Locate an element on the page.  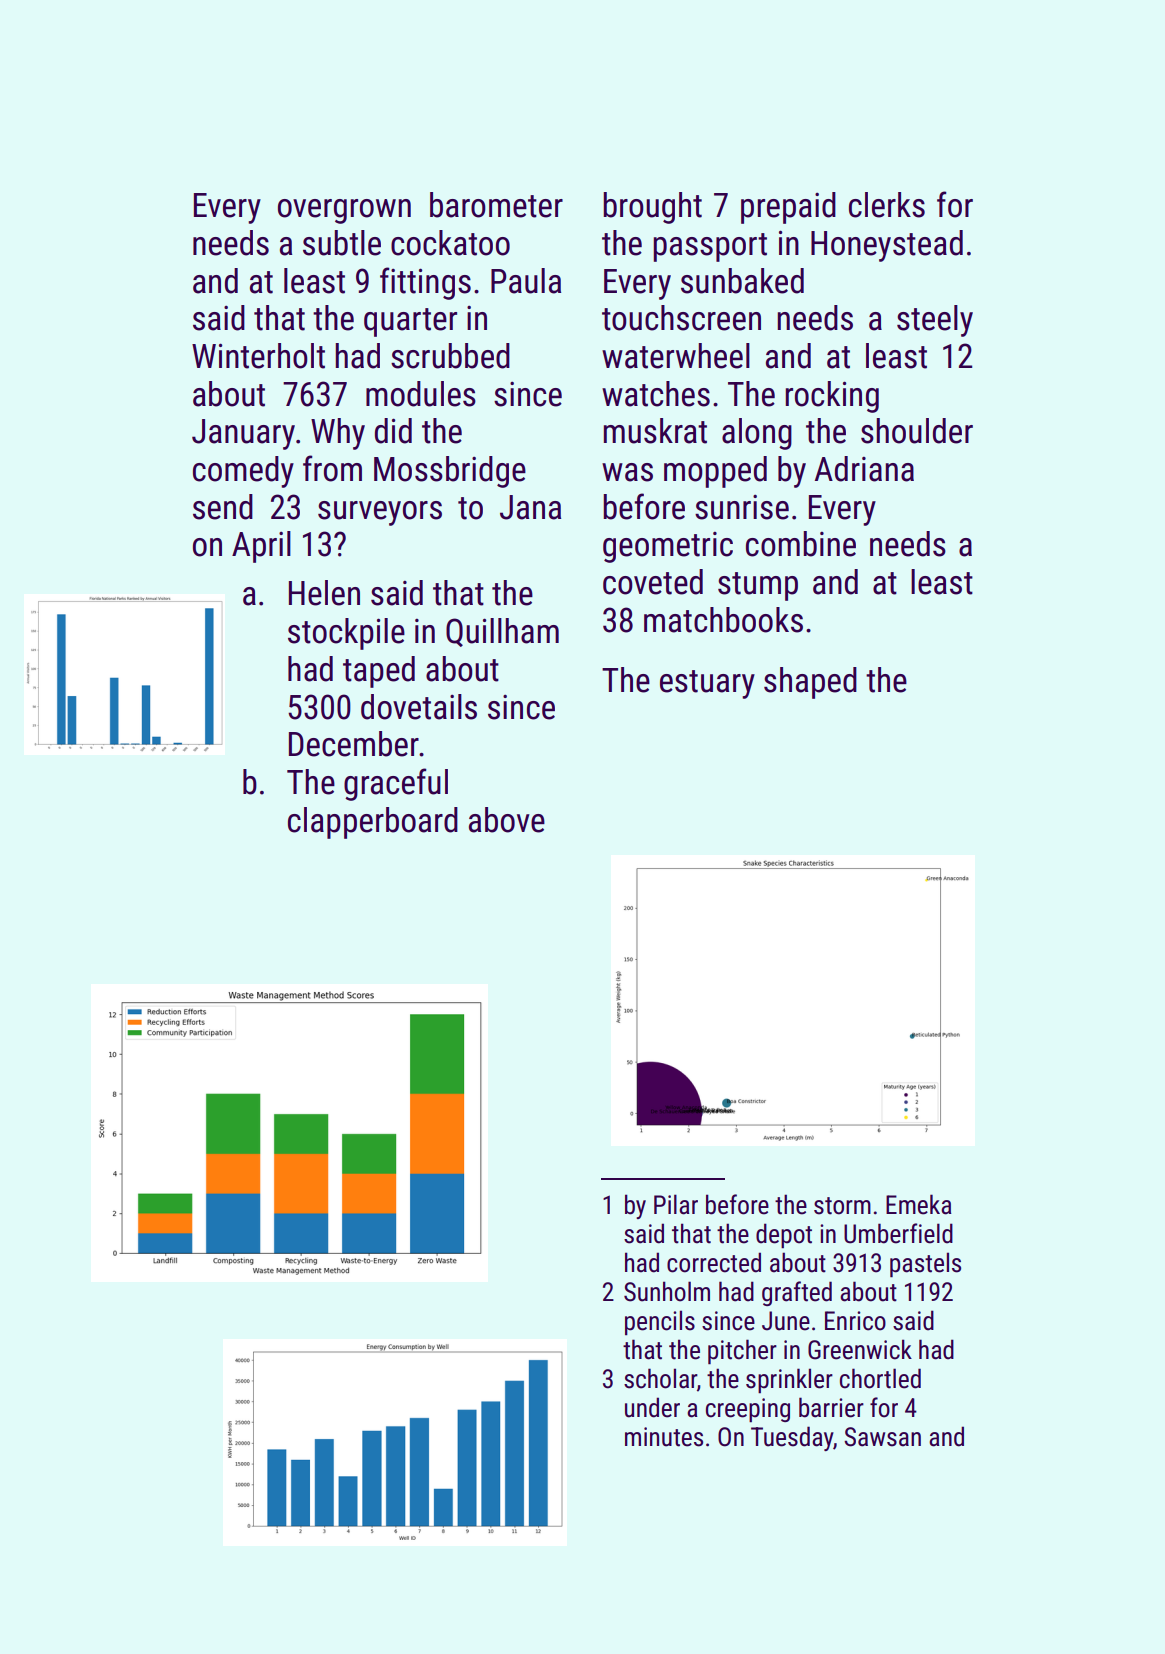
above is located at coordinates (507, 820).
